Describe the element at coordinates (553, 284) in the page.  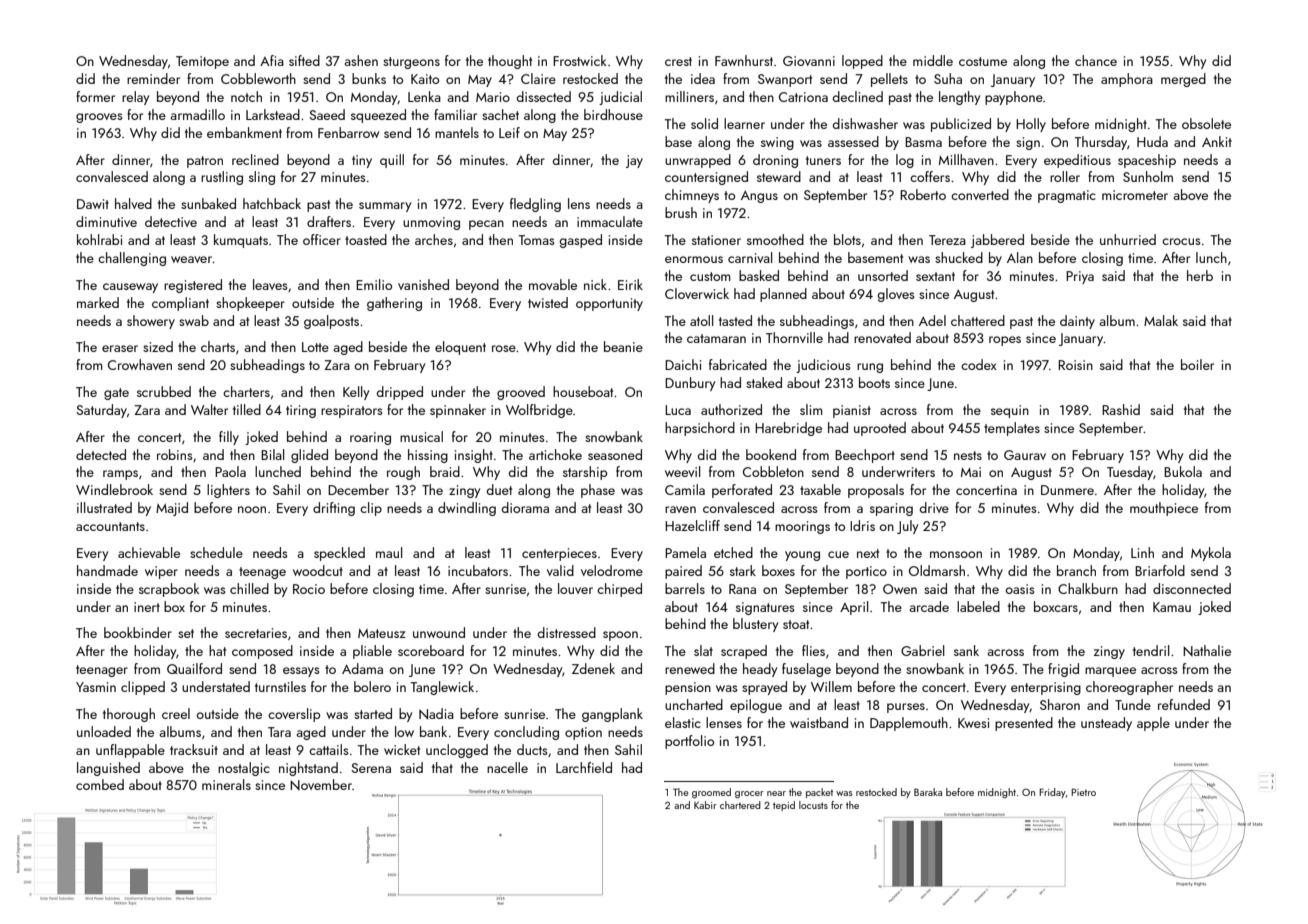
I see `movable` at that location.
